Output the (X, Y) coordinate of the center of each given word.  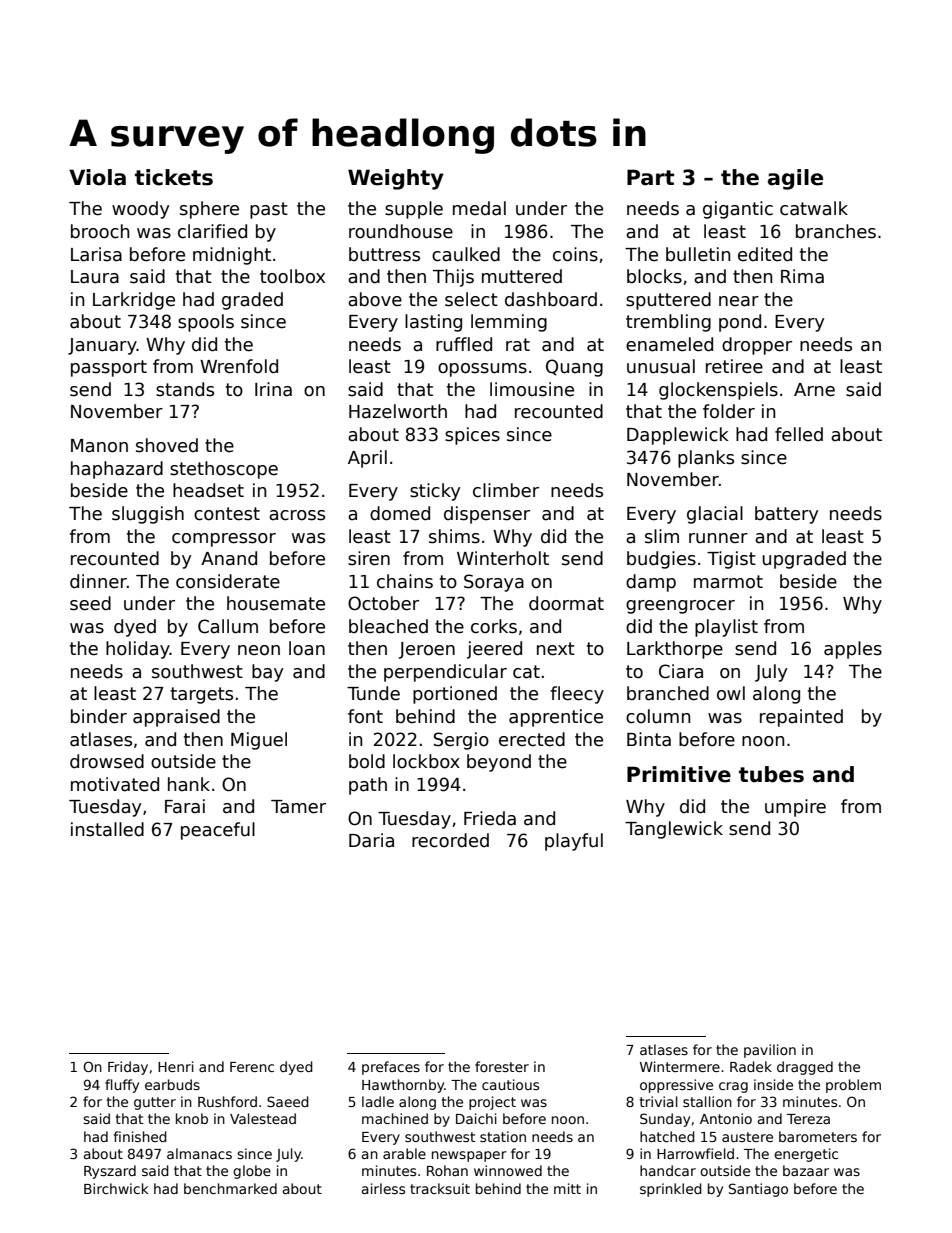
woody (140, 210)
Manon (99, 446)
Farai (185, 806)
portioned (455, 695)
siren (369, 558)
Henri (176, 1066)
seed (90, 603)
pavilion (770, 1051)
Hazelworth (398, 411)
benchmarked (230, 1188)
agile (795, 179)
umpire (795, 808)
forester (502, 1066)
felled (799, 434)
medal (479, 208)
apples (853, 650)
